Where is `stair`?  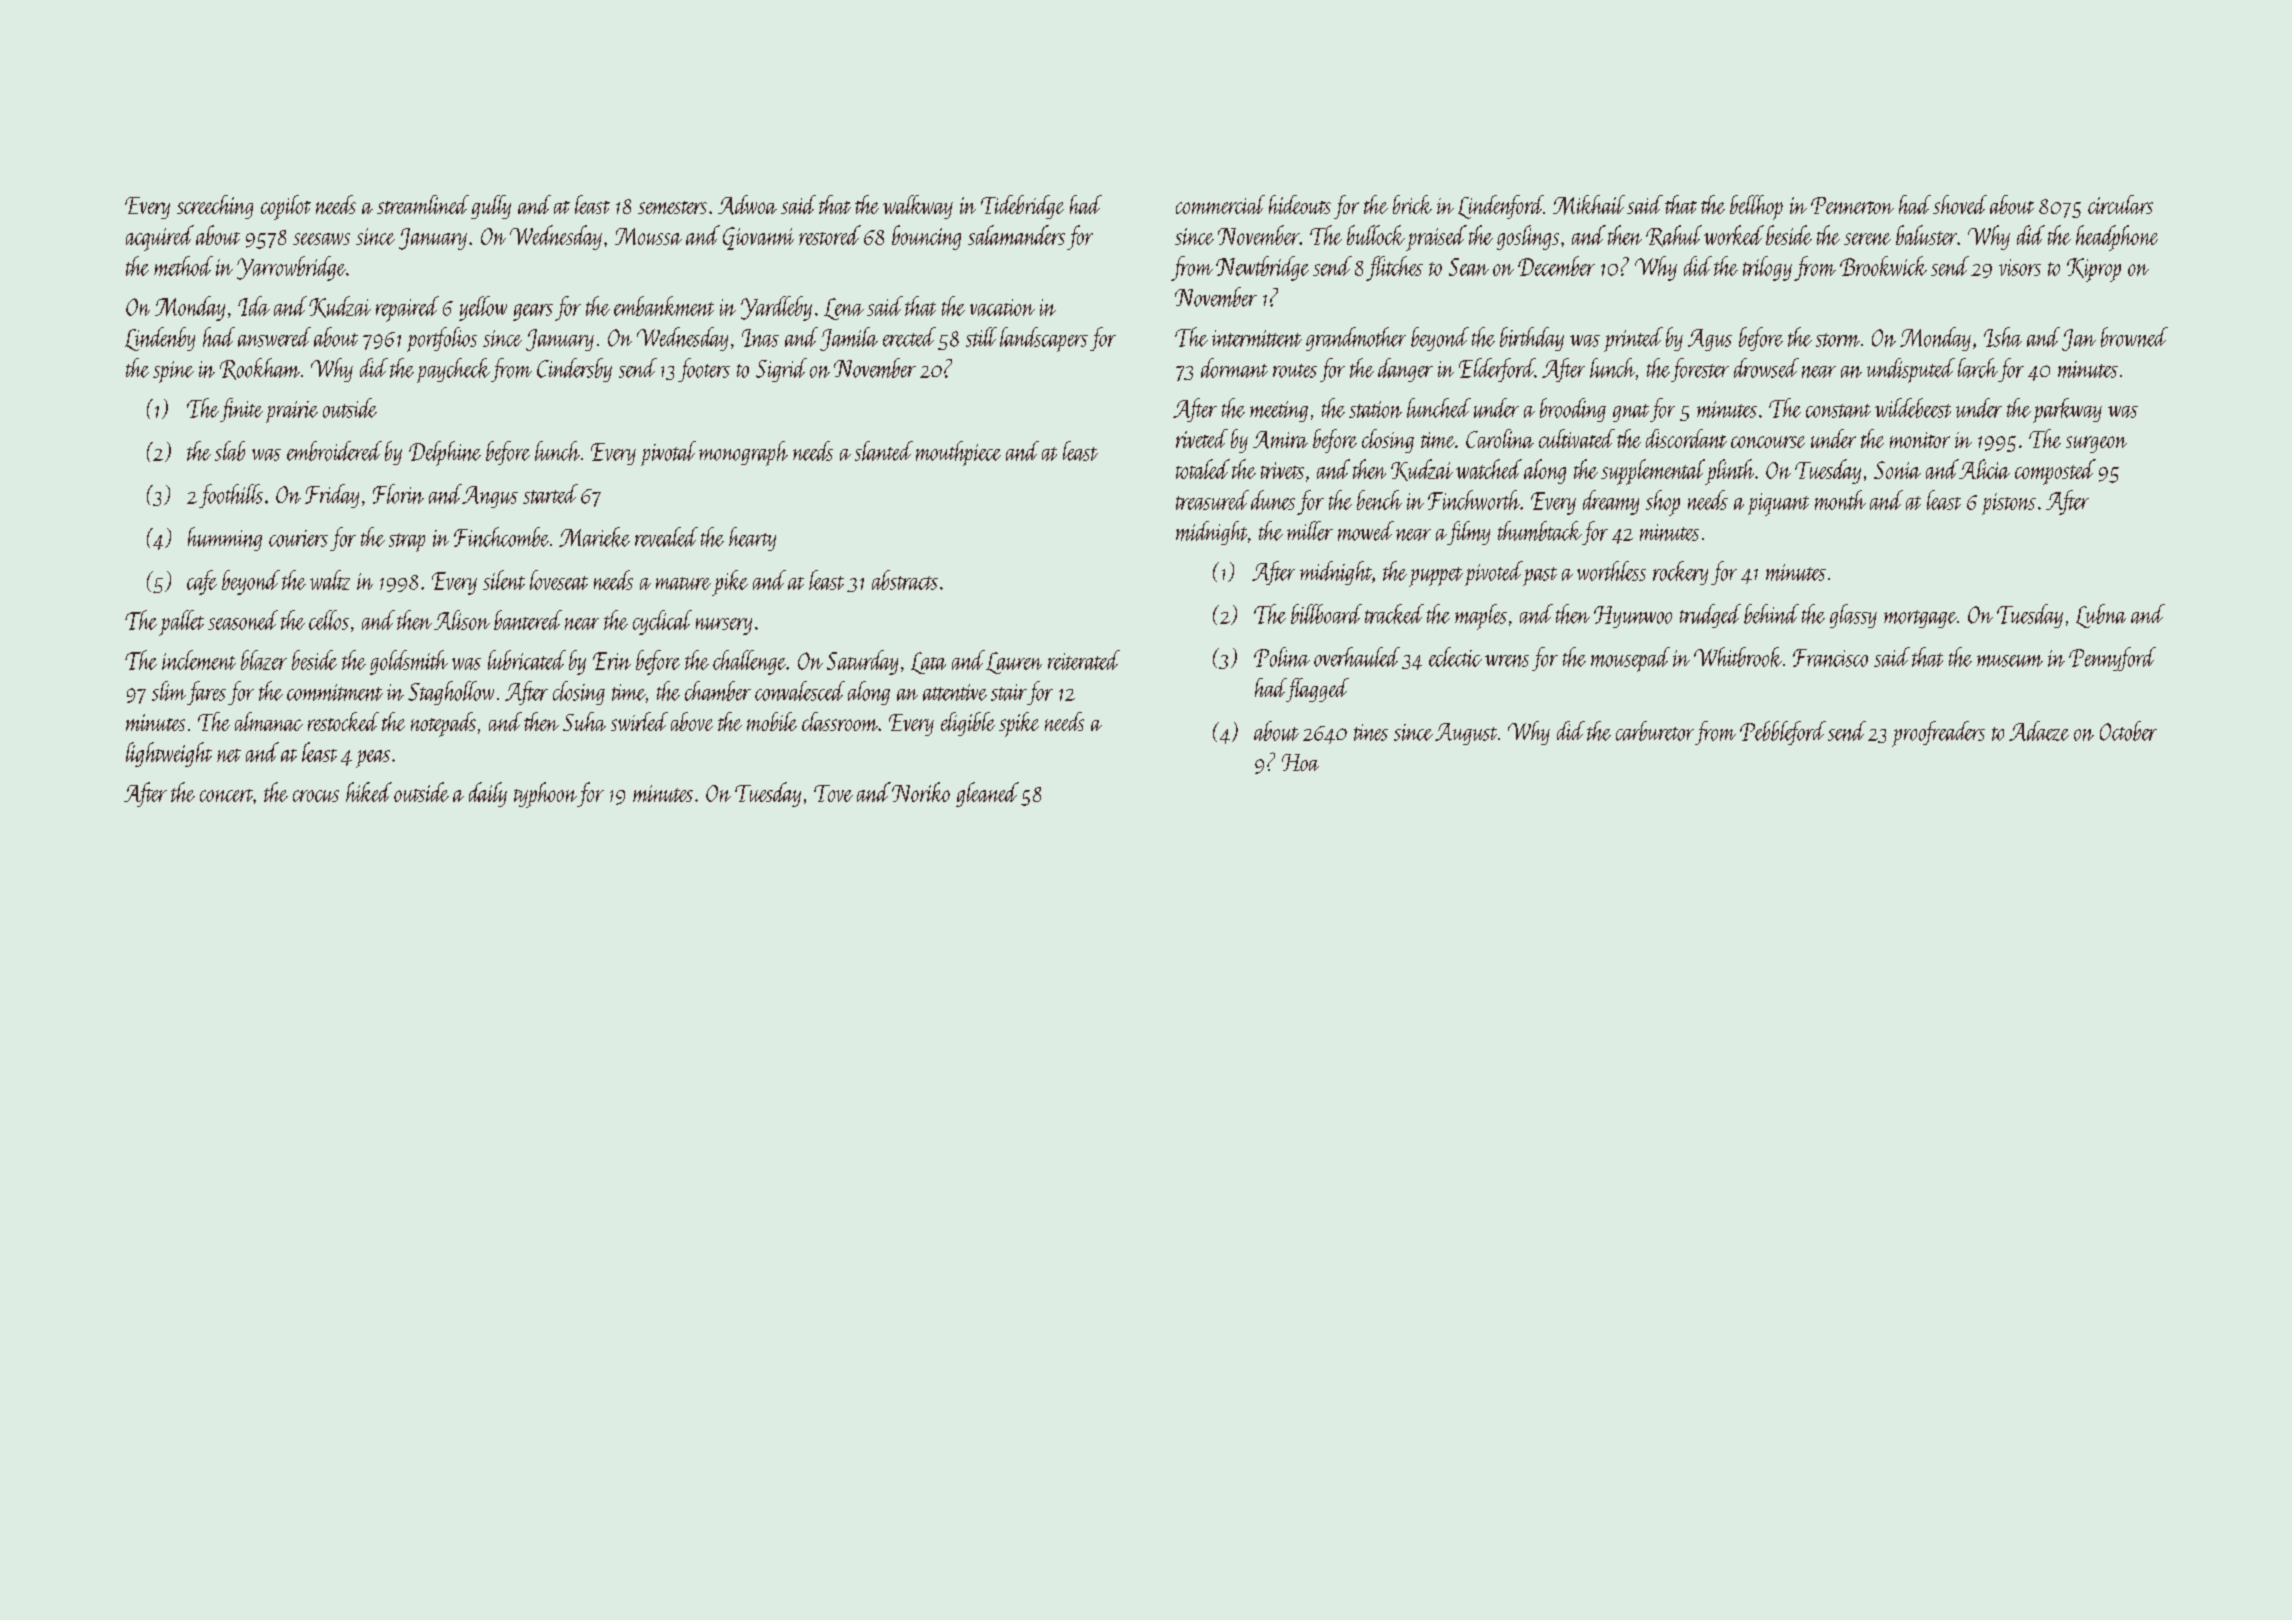 stair is located at coordinates (1009, 692).
